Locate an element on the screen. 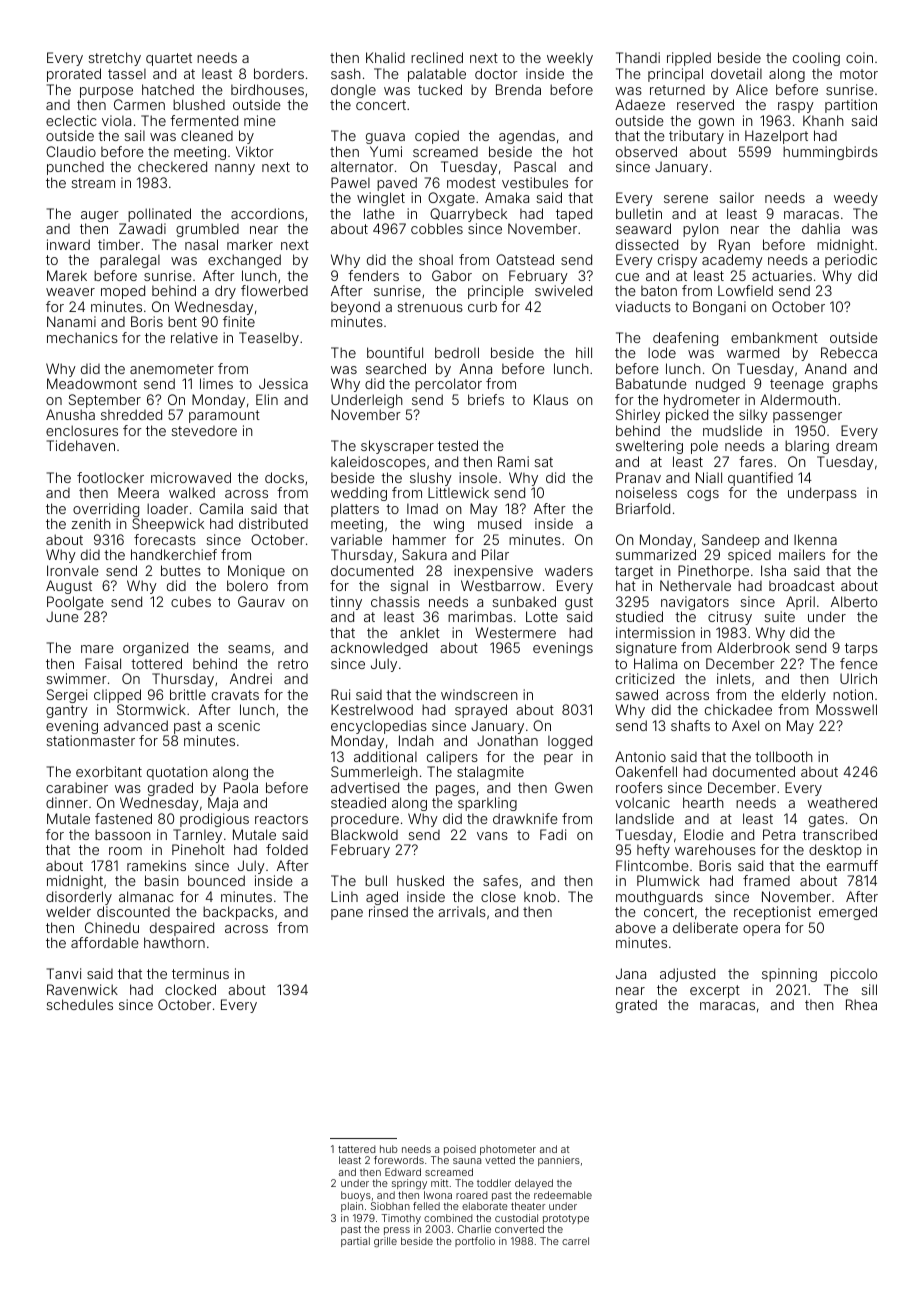 The height and width of the screenshot is (1308, 924). dream is located at coordinates (856, 445).
